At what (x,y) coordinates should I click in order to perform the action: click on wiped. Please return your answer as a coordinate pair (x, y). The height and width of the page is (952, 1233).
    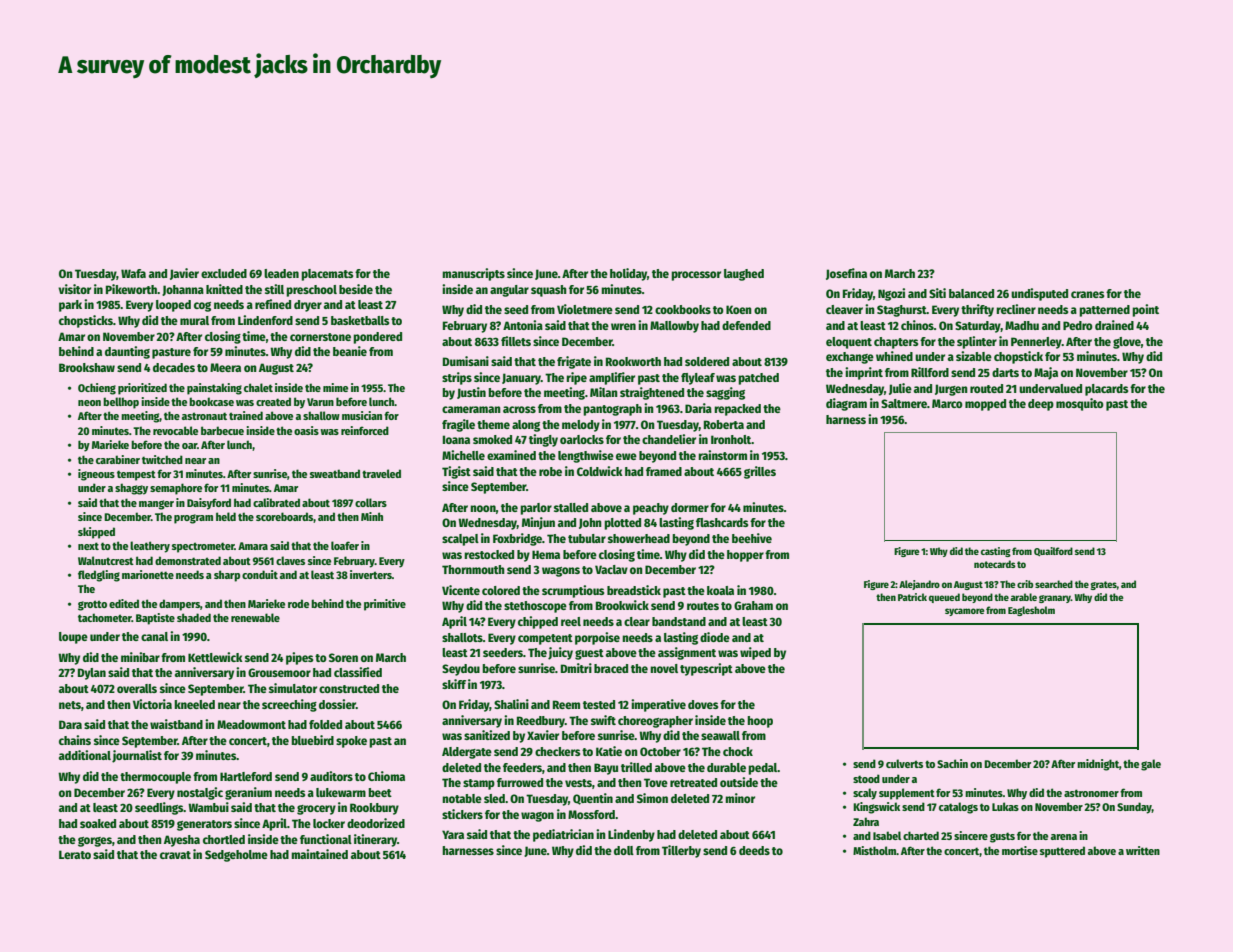
    Looking at the image, I should click on (755, 653).
